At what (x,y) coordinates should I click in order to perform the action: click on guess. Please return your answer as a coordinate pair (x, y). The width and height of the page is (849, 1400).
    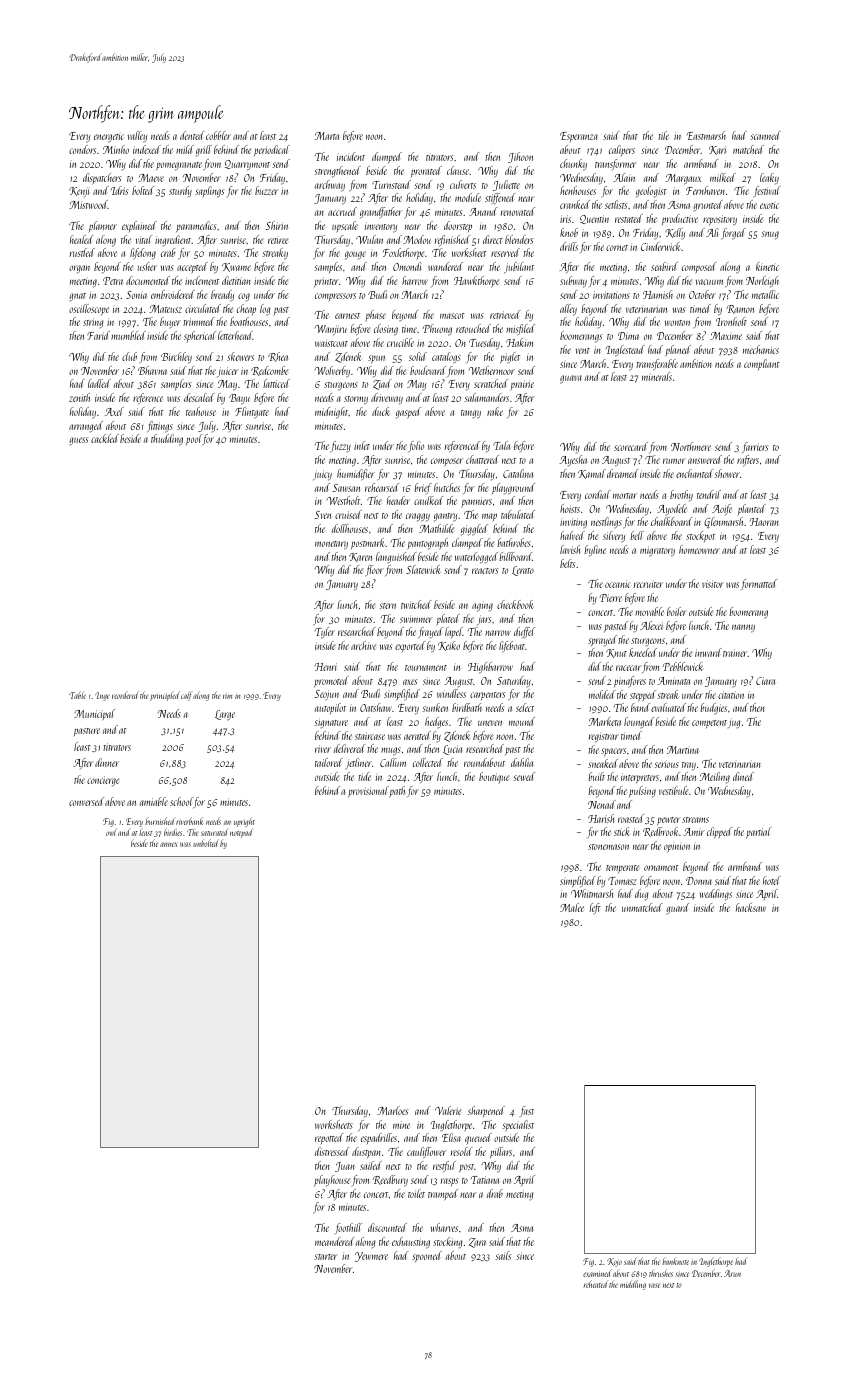
    Looking at the image, I should click on (79, 441).
